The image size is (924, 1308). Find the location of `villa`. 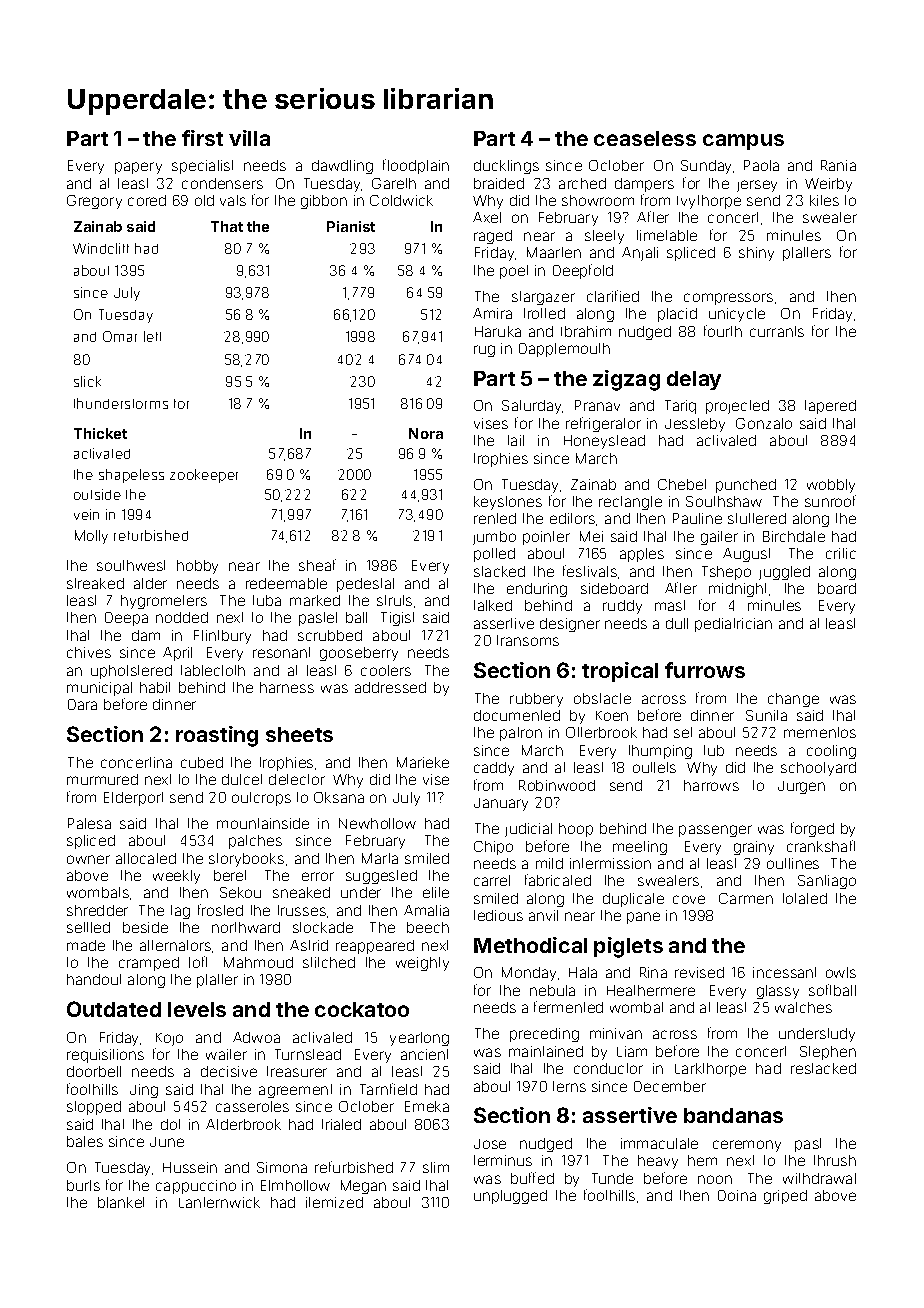

villa is located at coordinates (249, 138).
